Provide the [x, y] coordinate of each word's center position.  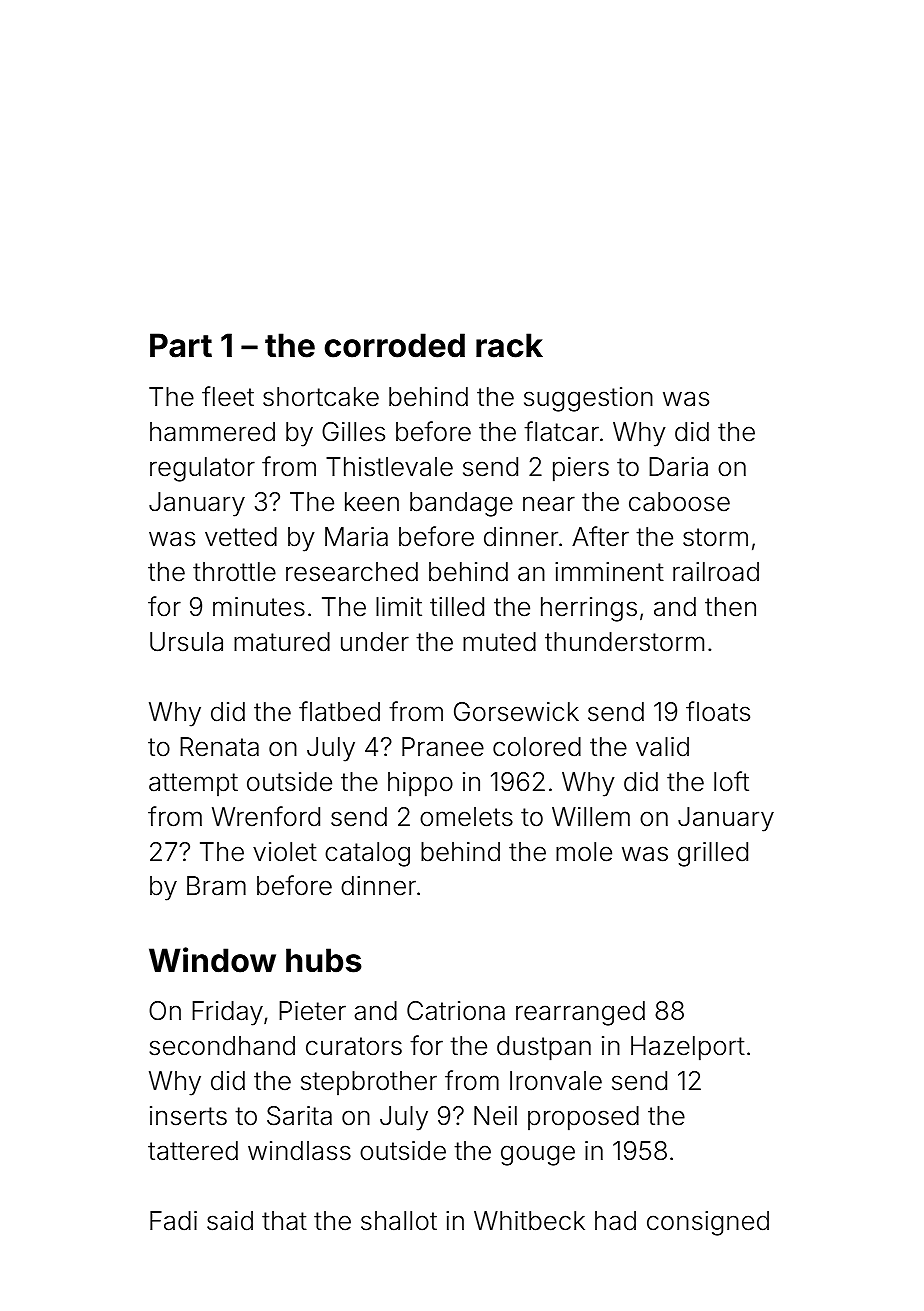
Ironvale [556, 1081]
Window [212, 960]
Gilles [353, 432]
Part [181, 345]
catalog [367, 854]
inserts [188, 1116]
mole [584, 852]
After [600, 536]
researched [352, 572]
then [730, 607]
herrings [589, 609]
